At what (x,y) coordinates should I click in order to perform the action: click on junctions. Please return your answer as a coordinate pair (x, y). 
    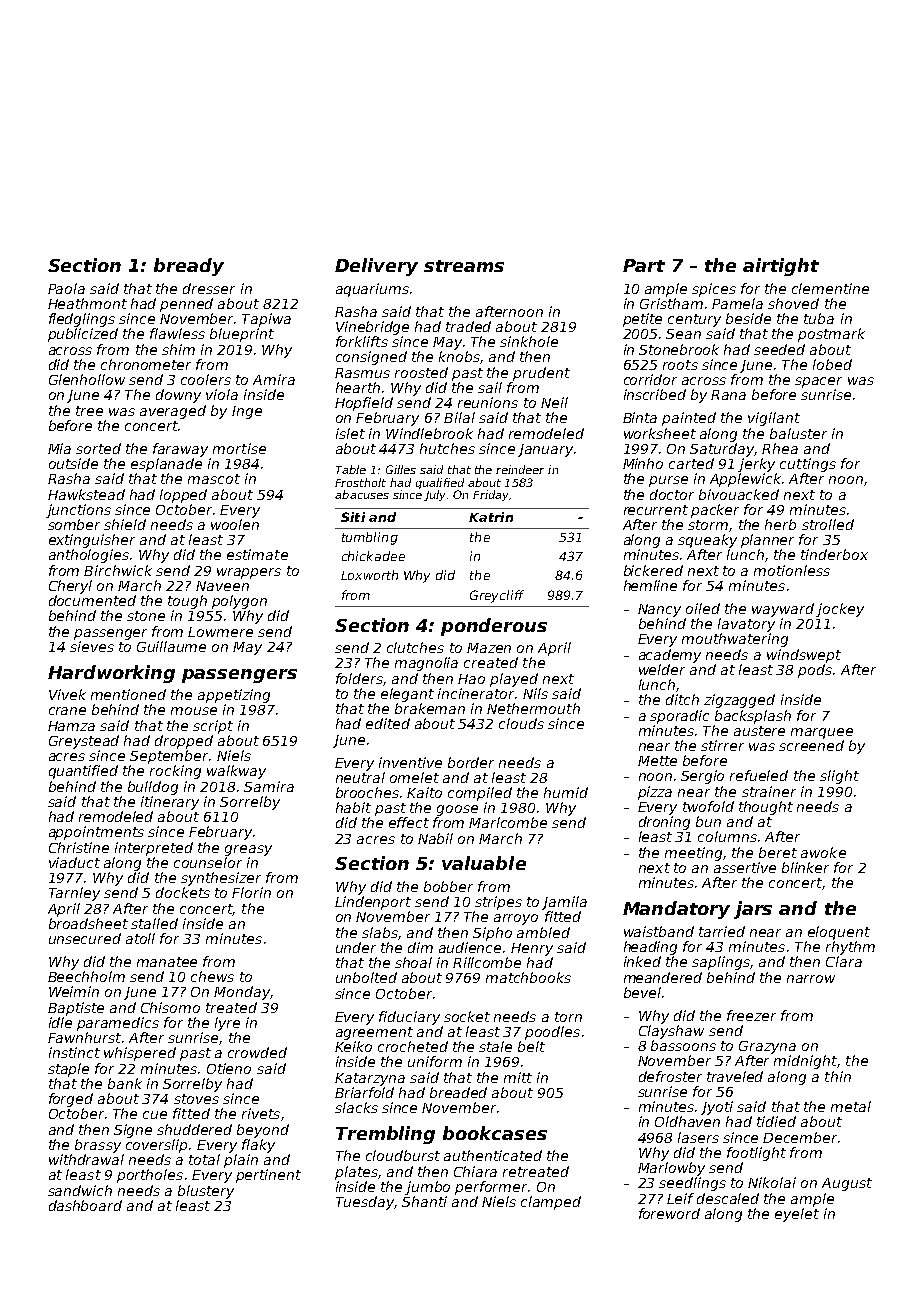
    Looking at the image, I should click on (78, 511).
